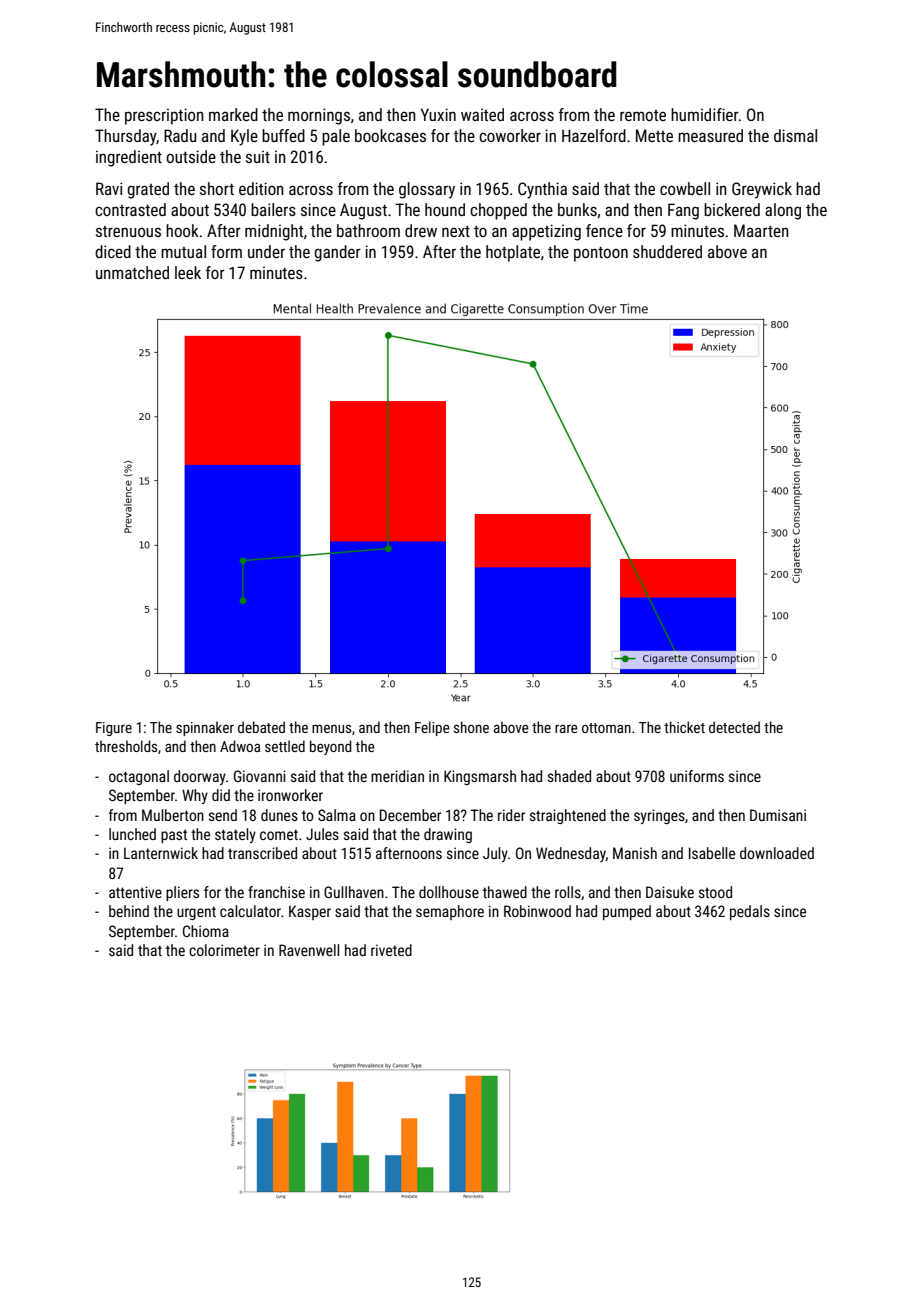 Image resolution: width=924 pixels, height=1308 pixels. I want to click on menus, so click(331, 728).
